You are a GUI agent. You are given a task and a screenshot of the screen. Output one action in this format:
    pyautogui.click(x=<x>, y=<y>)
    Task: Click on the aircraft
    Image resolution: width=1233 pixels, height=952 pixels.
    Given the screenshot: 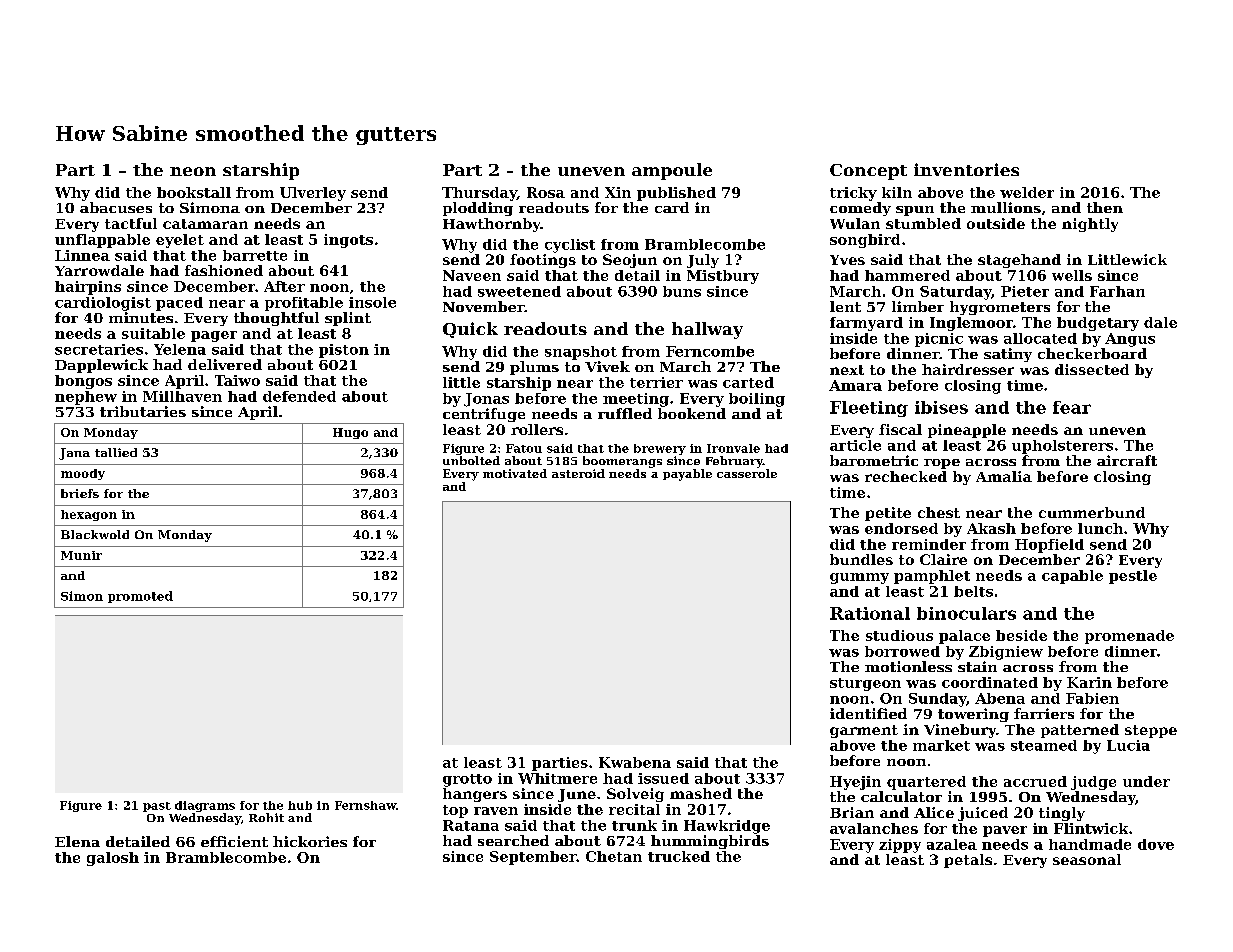 What is the action you would take?
    pyautogui.click(x=1127, y=460)
